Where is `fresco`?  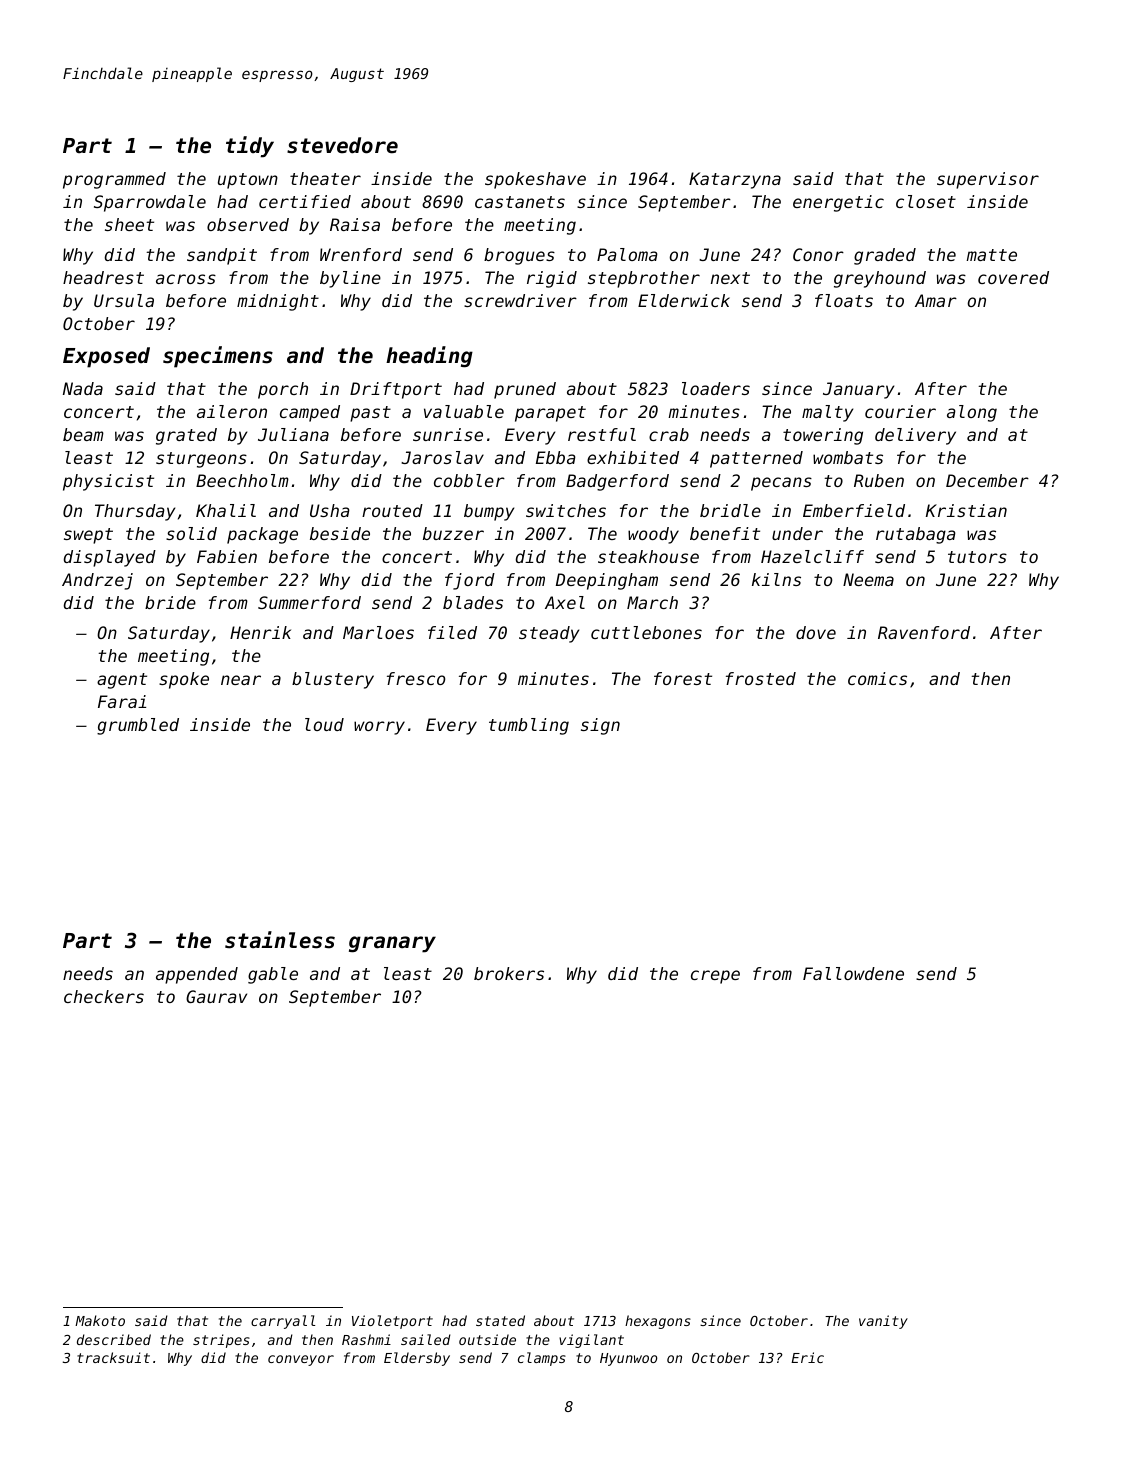
fresco is located at coordinates (416, 678).
